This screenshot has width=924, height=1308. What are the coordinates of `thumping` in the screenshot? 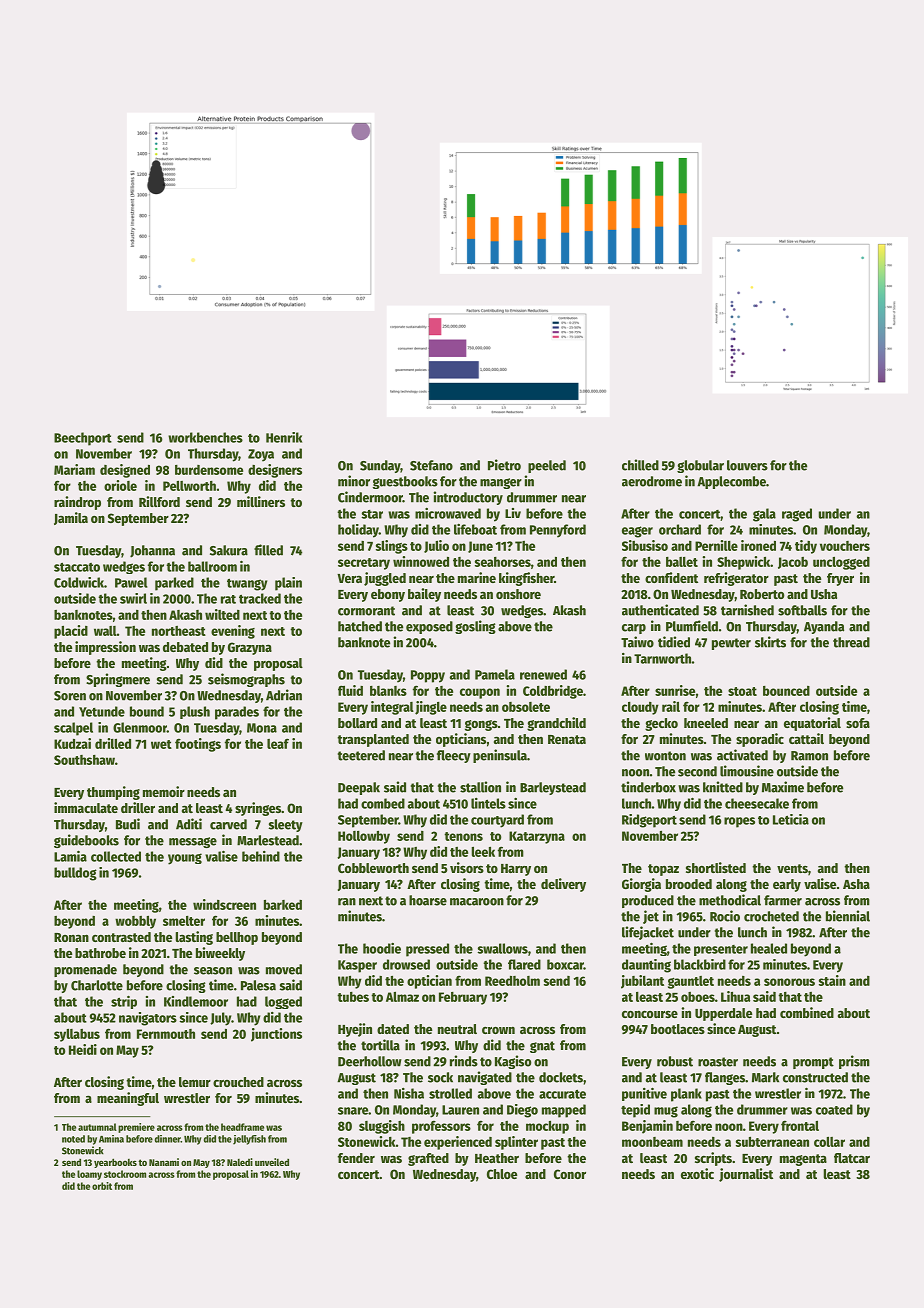 It's located at (113, 793).
